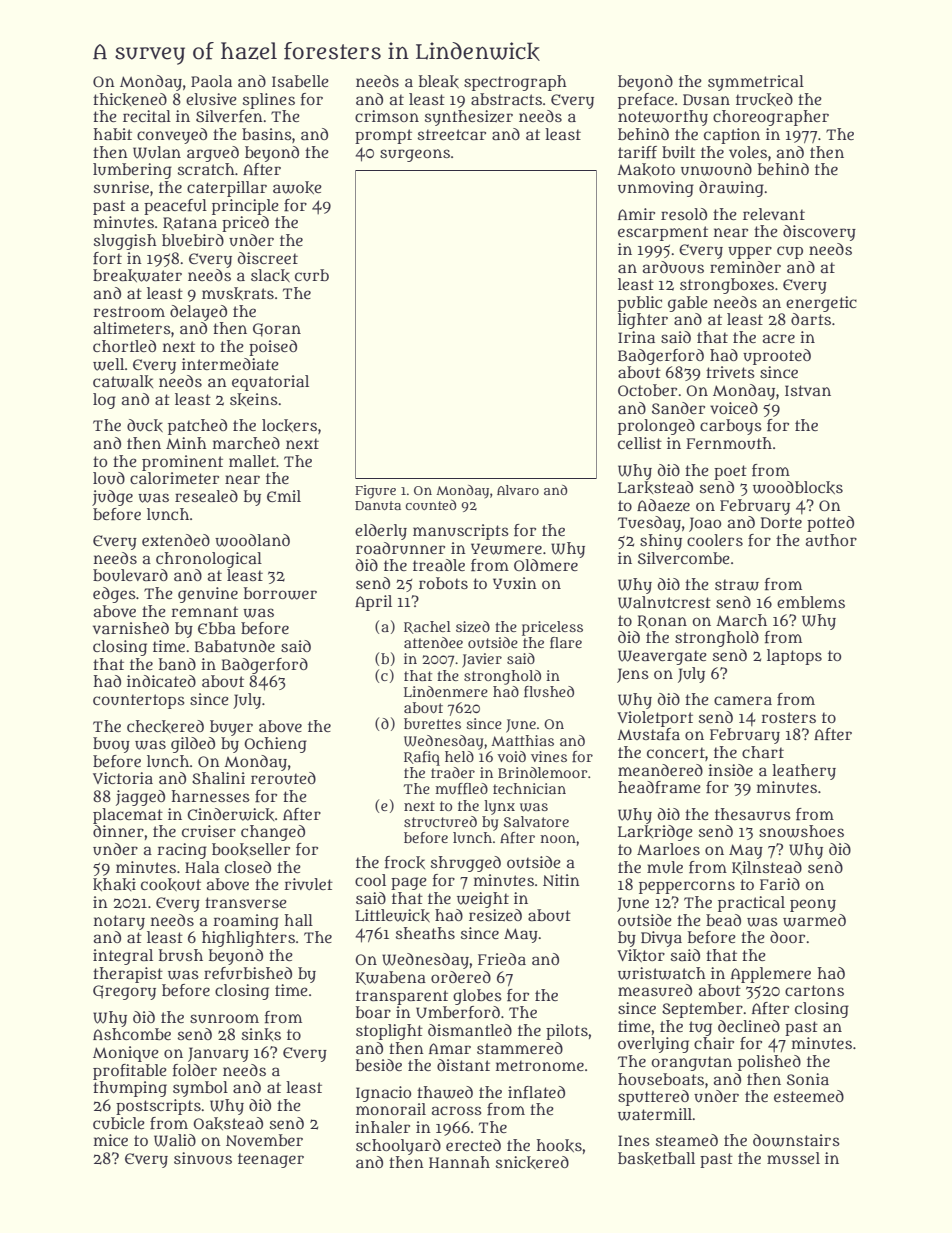 This page has width=952, height=1233. Describe the element at coordinates (801, 831) in the page. I see `snowshoes` at that location.
